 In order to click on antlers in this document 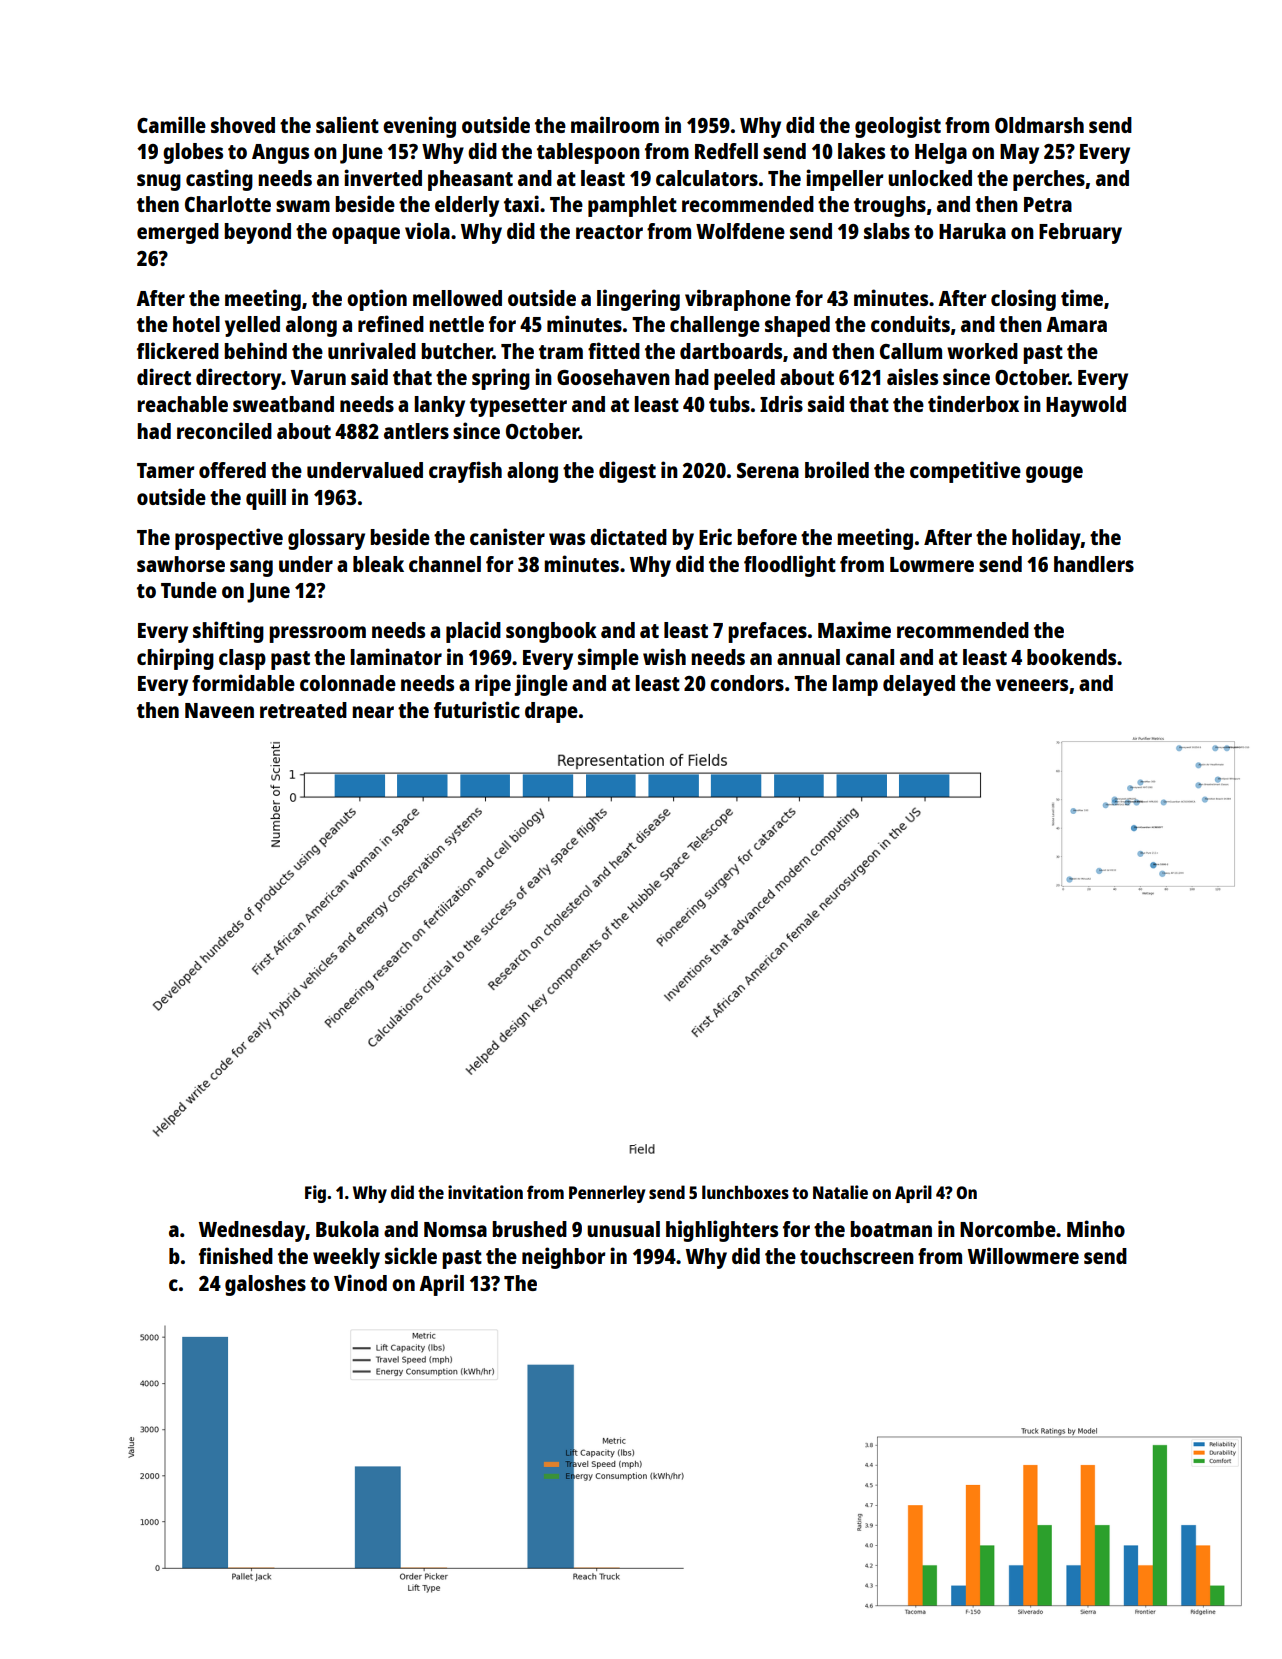, I will do `click(416, 431)`.
